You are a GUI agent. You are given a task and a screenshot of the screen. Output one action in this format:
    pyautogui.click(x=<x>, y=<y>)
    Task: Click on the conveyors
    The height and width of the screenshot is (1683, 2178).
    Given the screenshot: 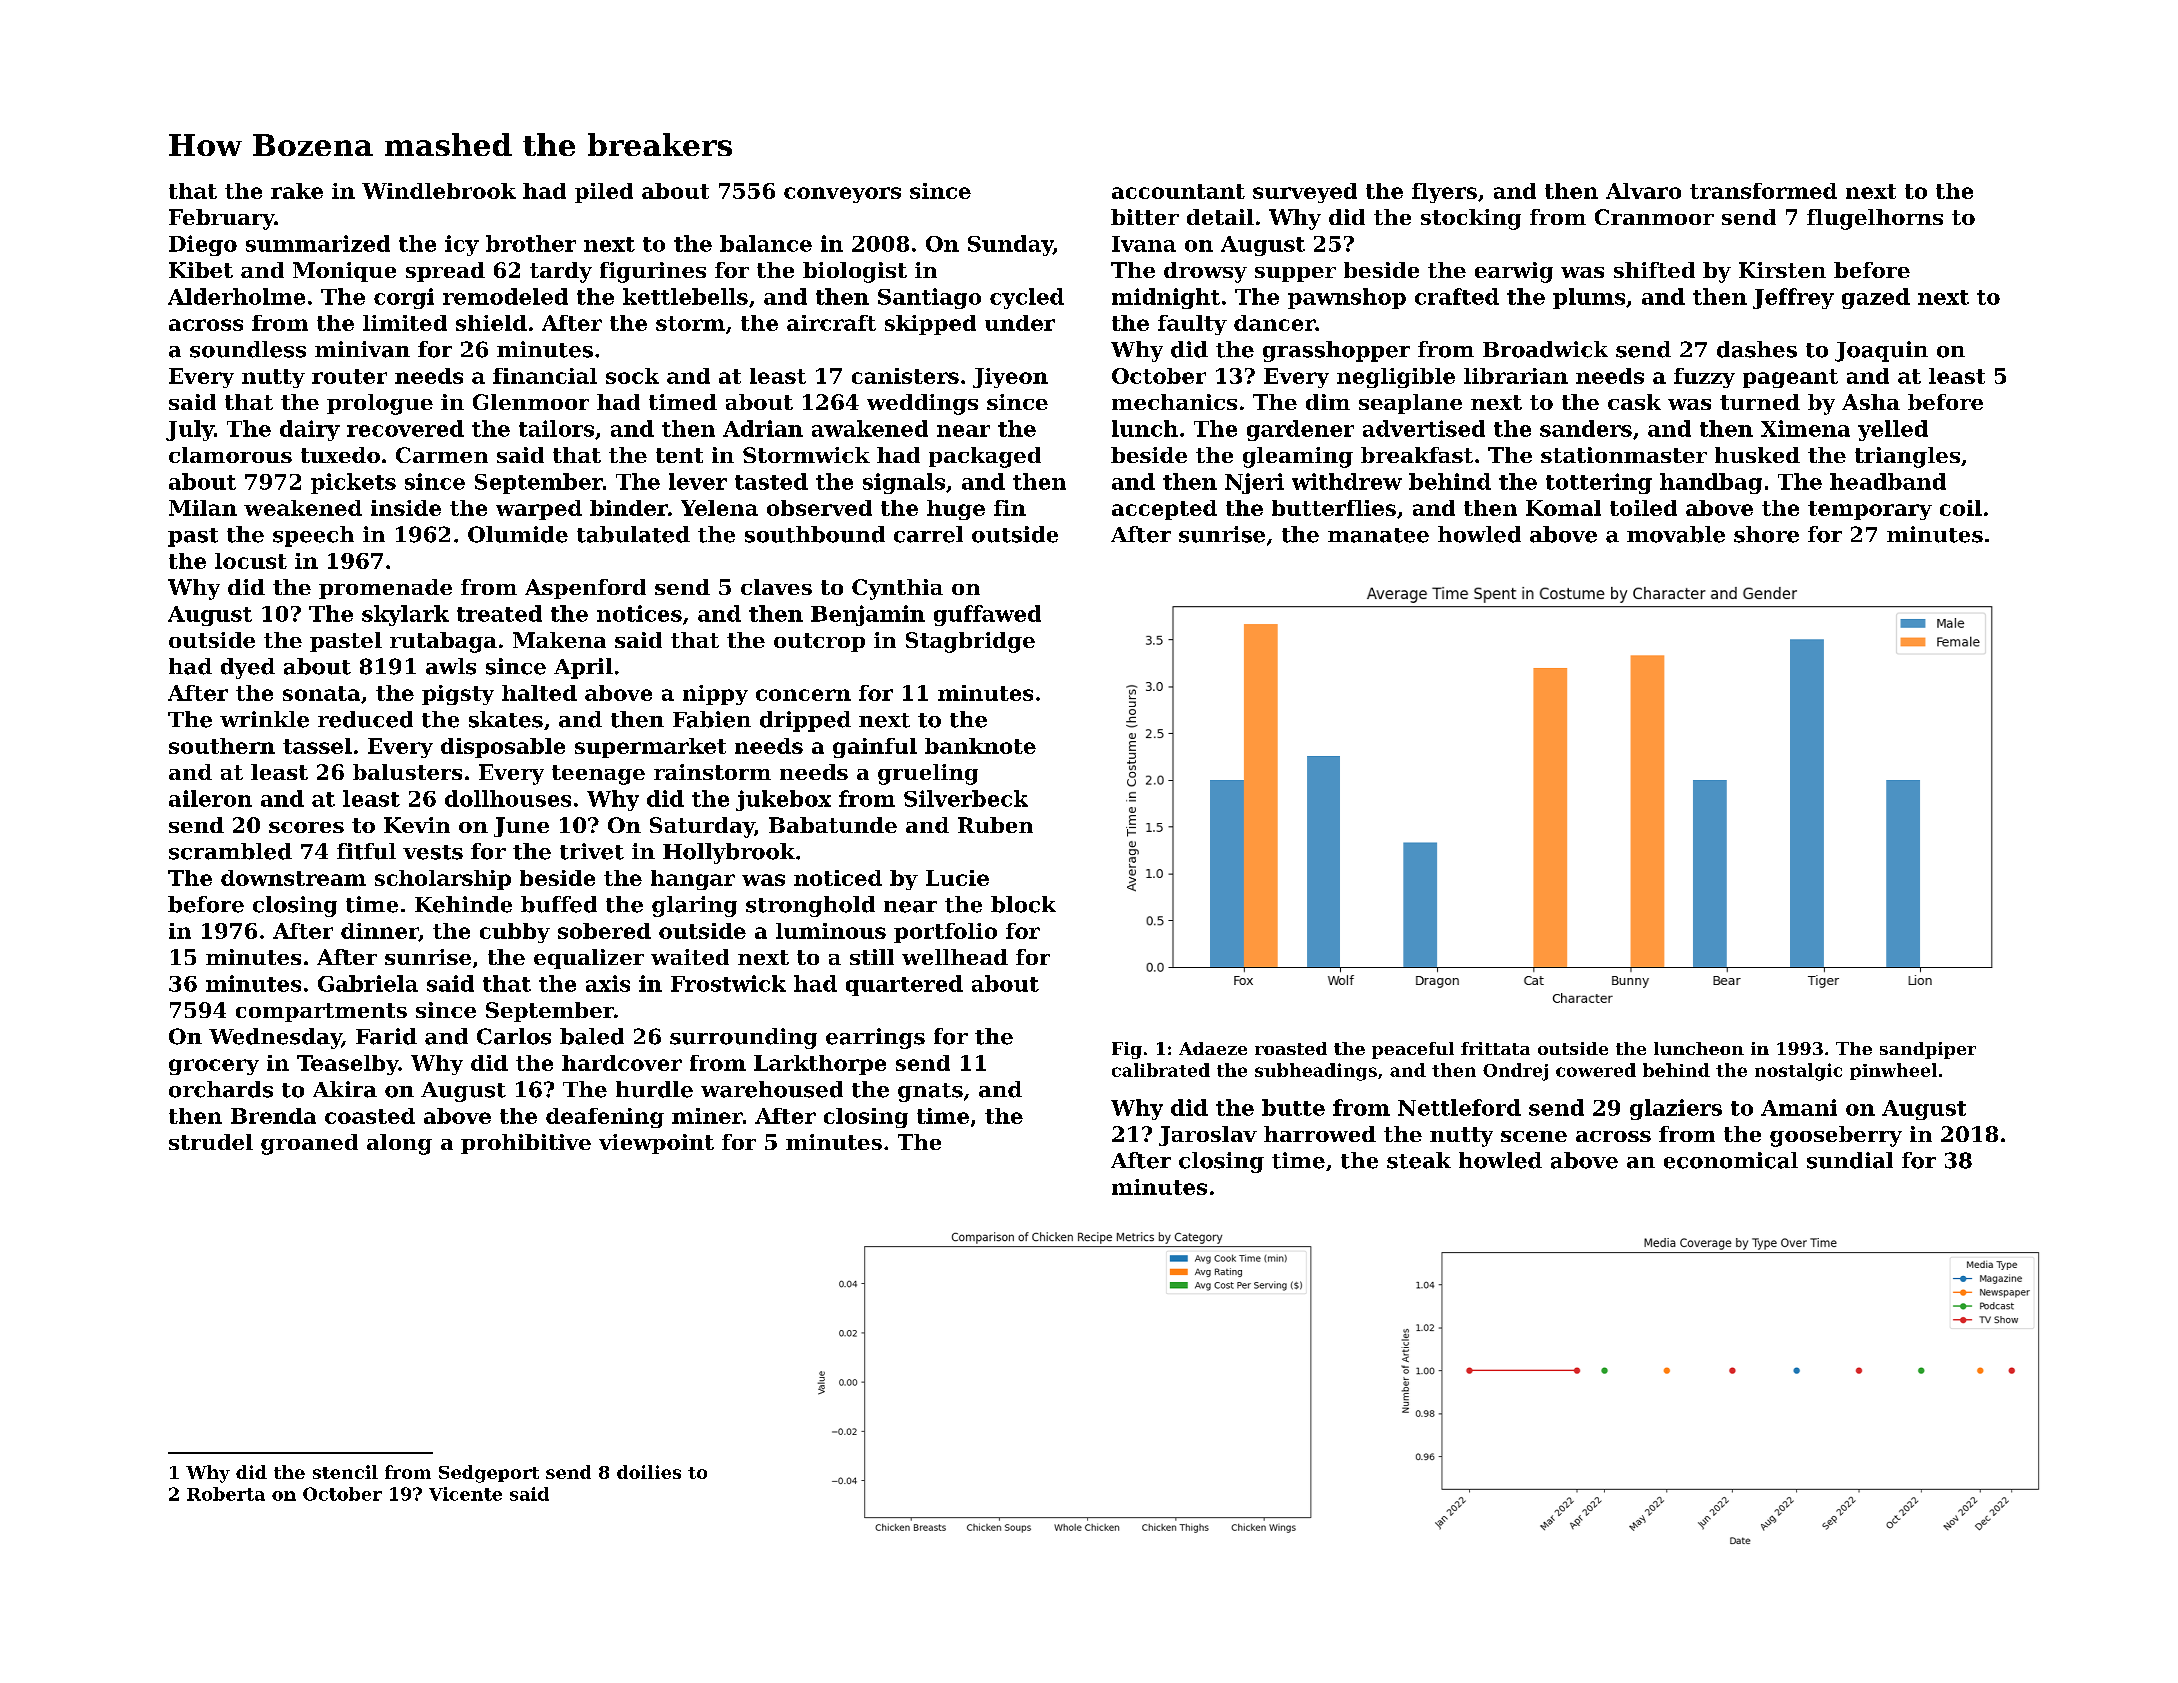 What is the action you would take?
    pyautogui.click(x=842, y=195)
